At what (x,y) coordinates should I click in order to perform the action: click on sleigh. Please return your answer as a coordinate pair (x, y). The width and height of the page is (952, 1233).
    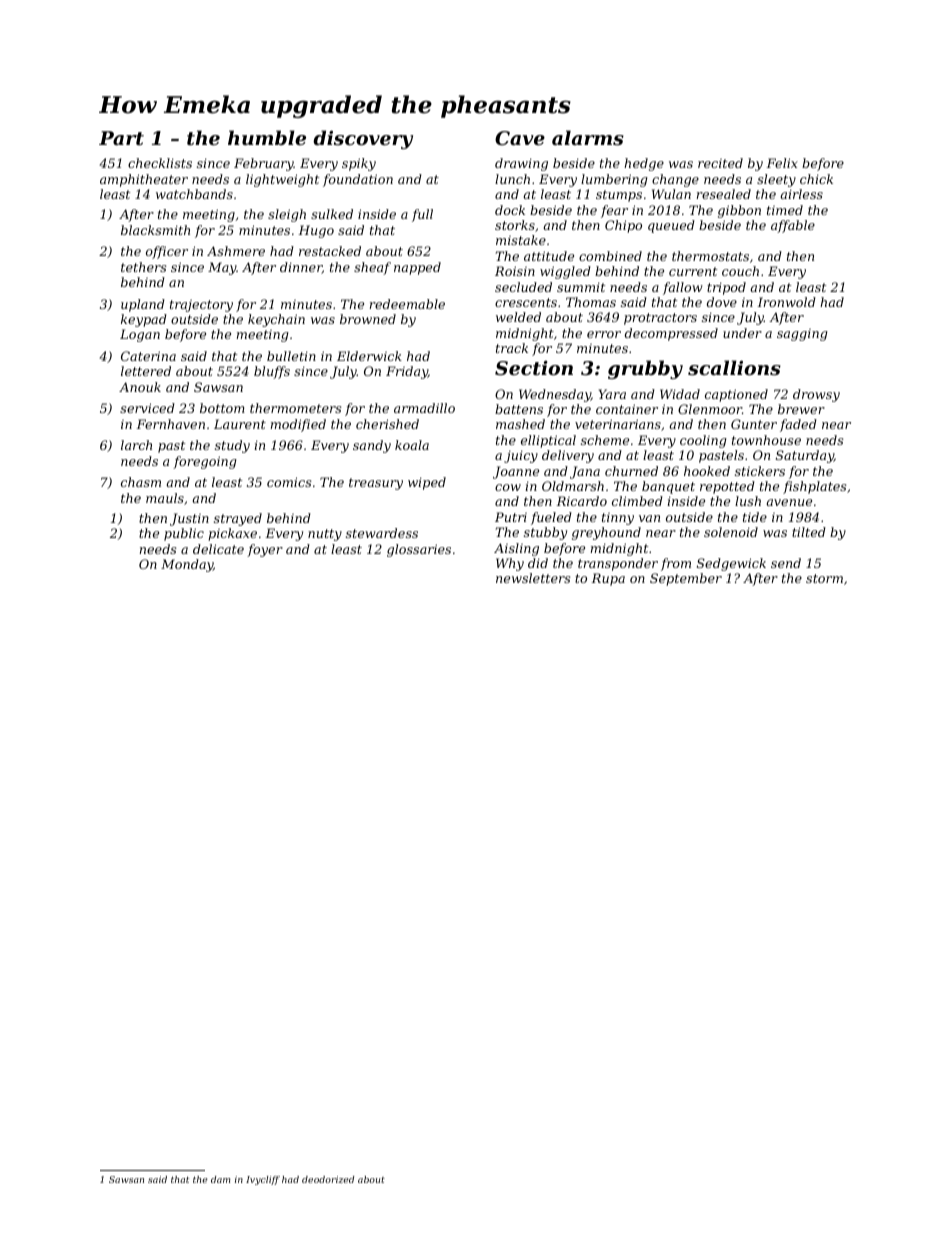
    Looking at the image, I should click on (287, 215).
